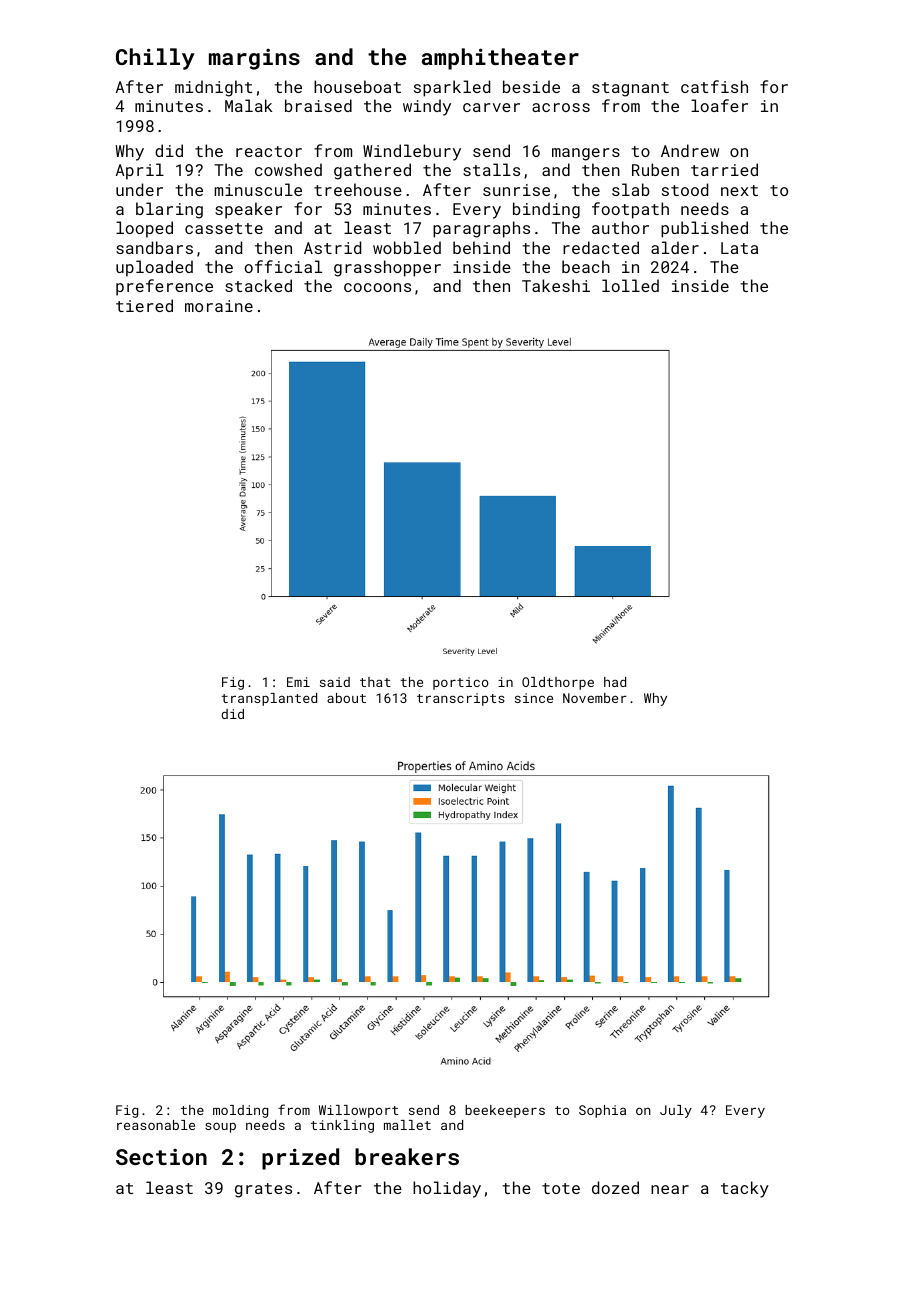  What do you see at coordinates (387, 268) in the screenshot?
I see `grasshopper` at bounding box center [387, 268].
